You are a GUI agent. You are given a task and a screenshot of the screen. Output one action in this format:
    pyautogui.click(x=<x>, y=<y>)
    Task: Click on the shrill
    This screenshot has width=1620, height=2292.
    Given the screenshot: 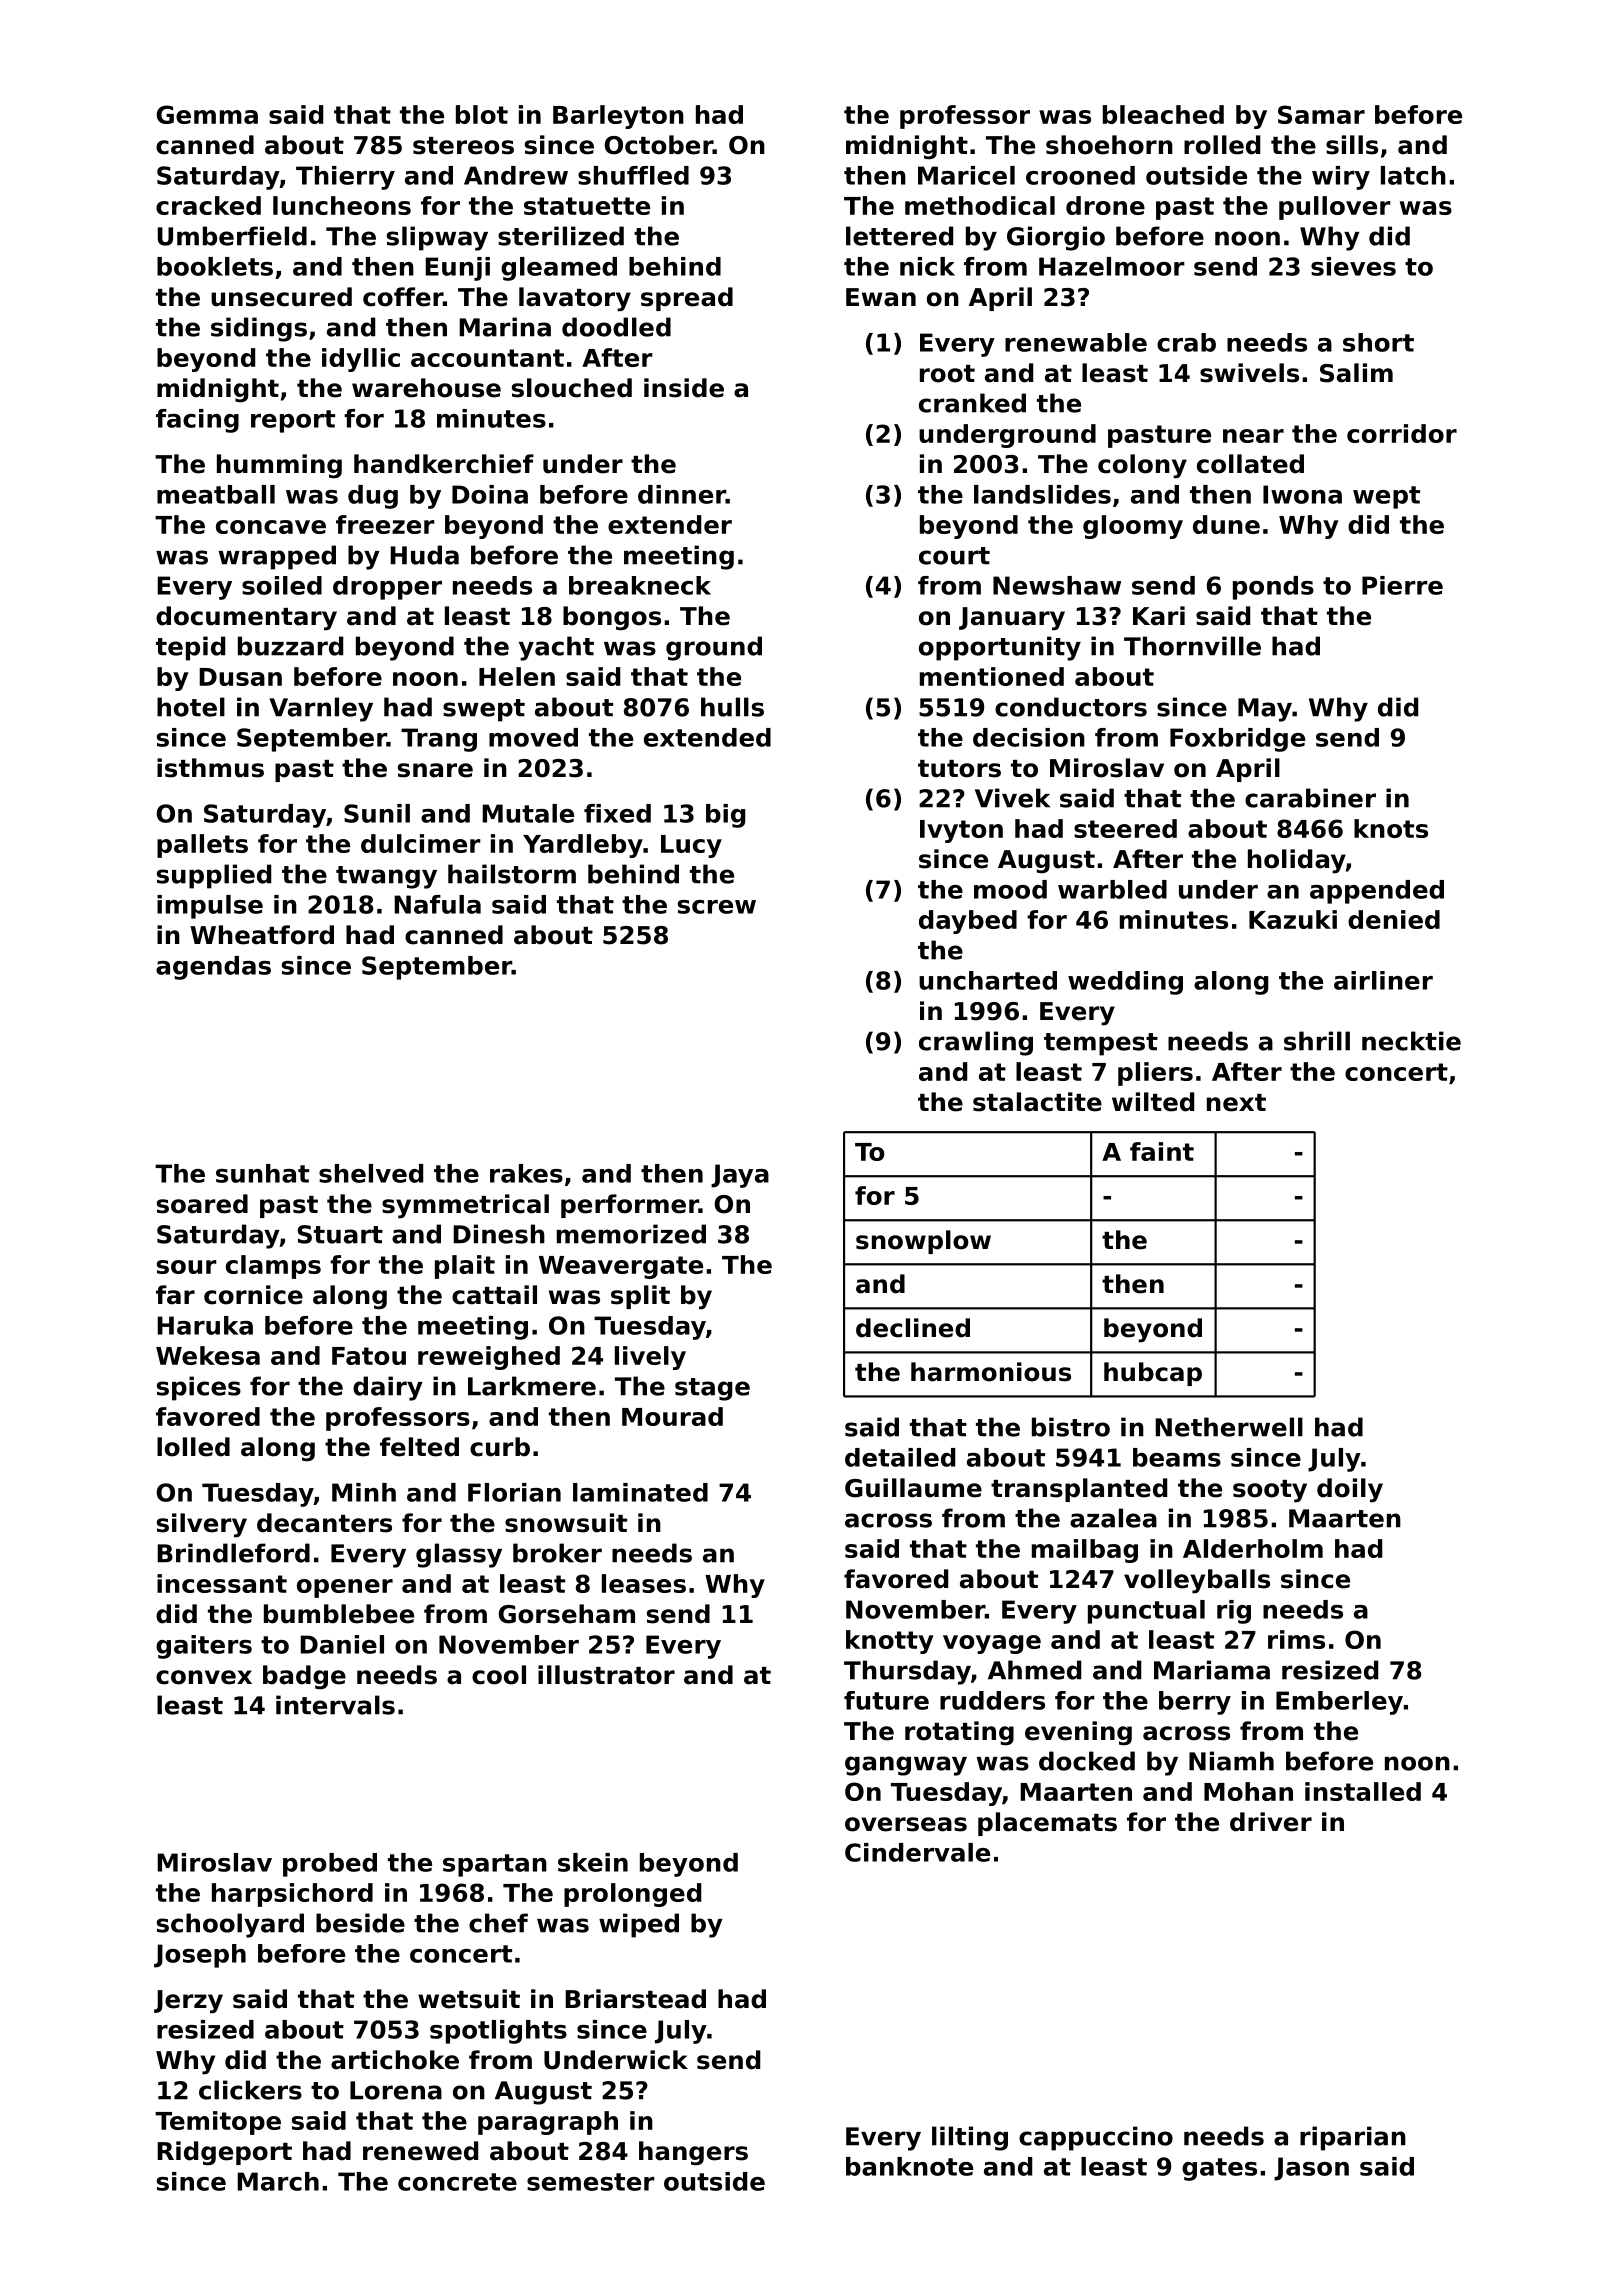 What is the action you would take?
    pyautogui.click(x=1317, y=1041)
